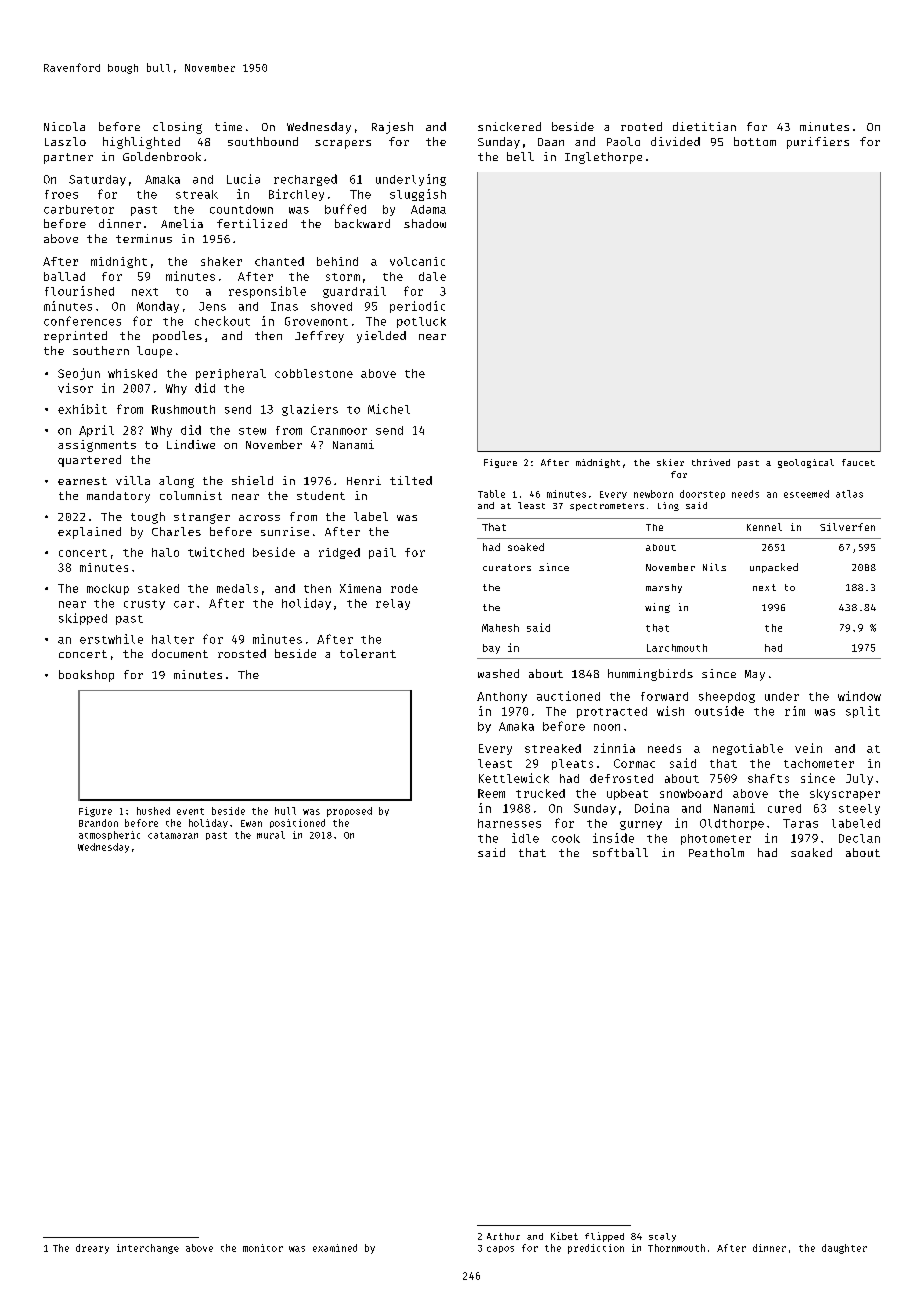 The height and width of the screenshot is (1308, 924). I want to click on Ling, so click(668, 506).
